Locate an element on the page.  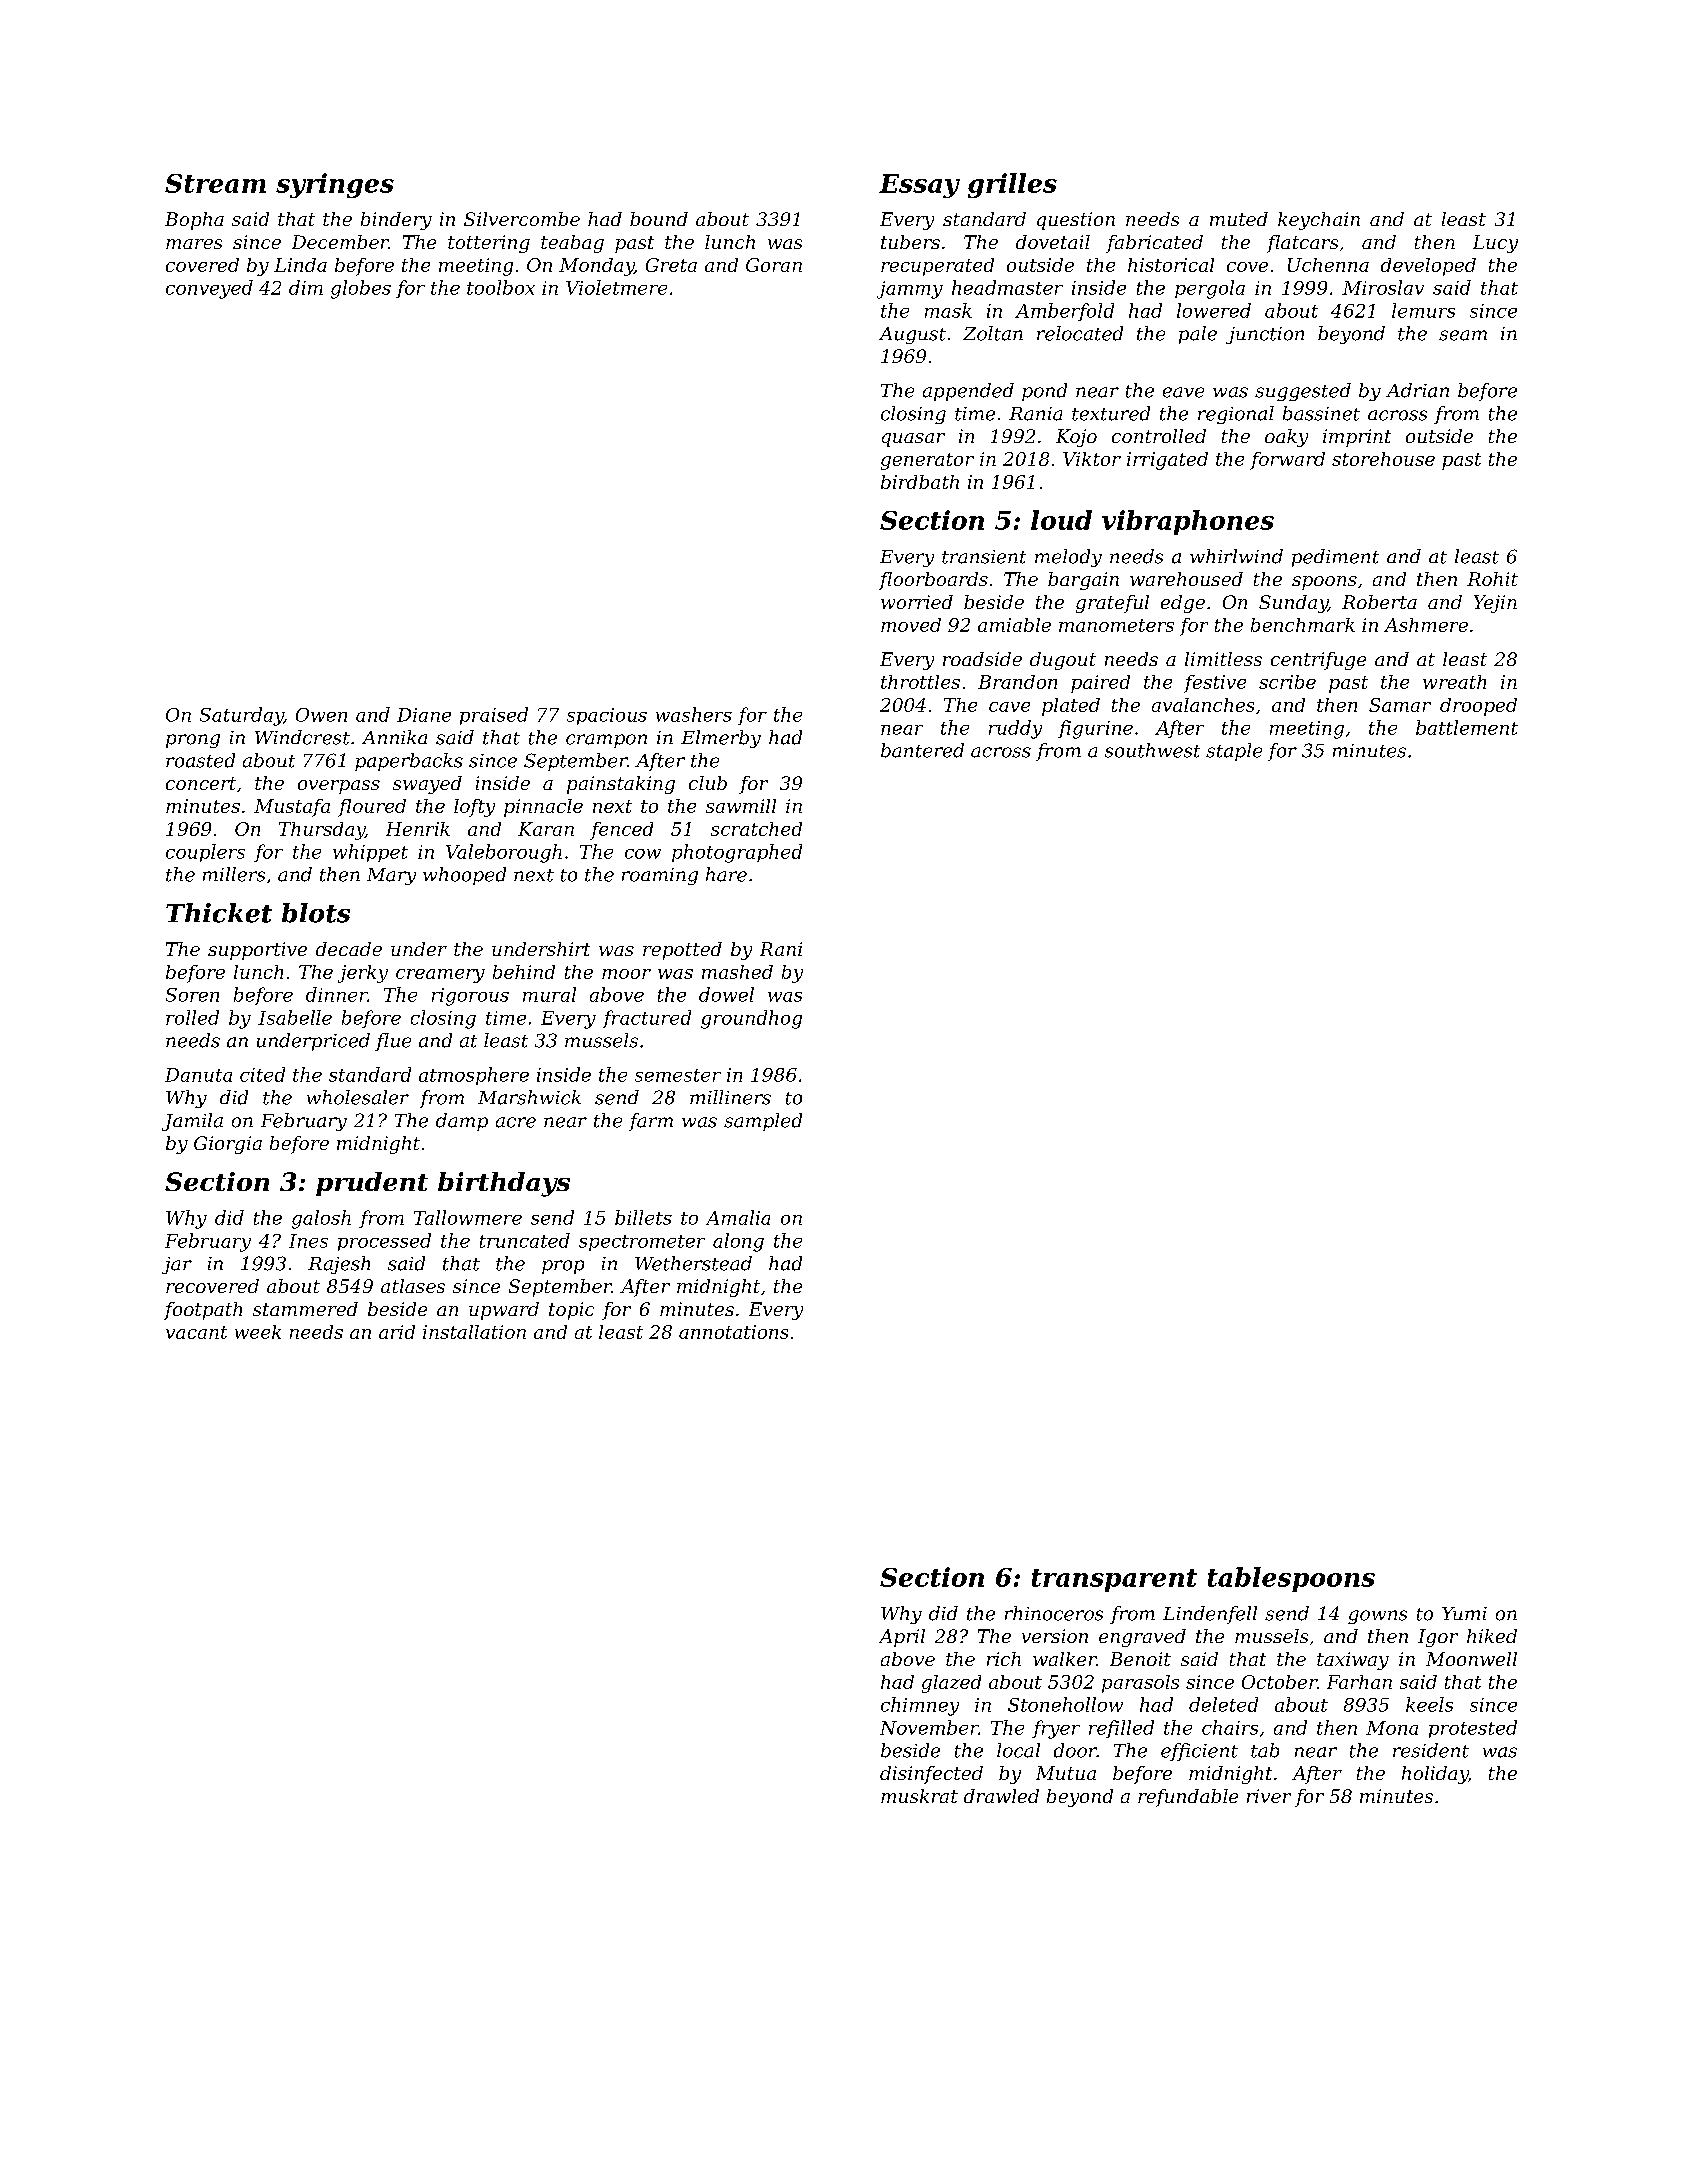
grilles is located at coordinates (1012, 185).
